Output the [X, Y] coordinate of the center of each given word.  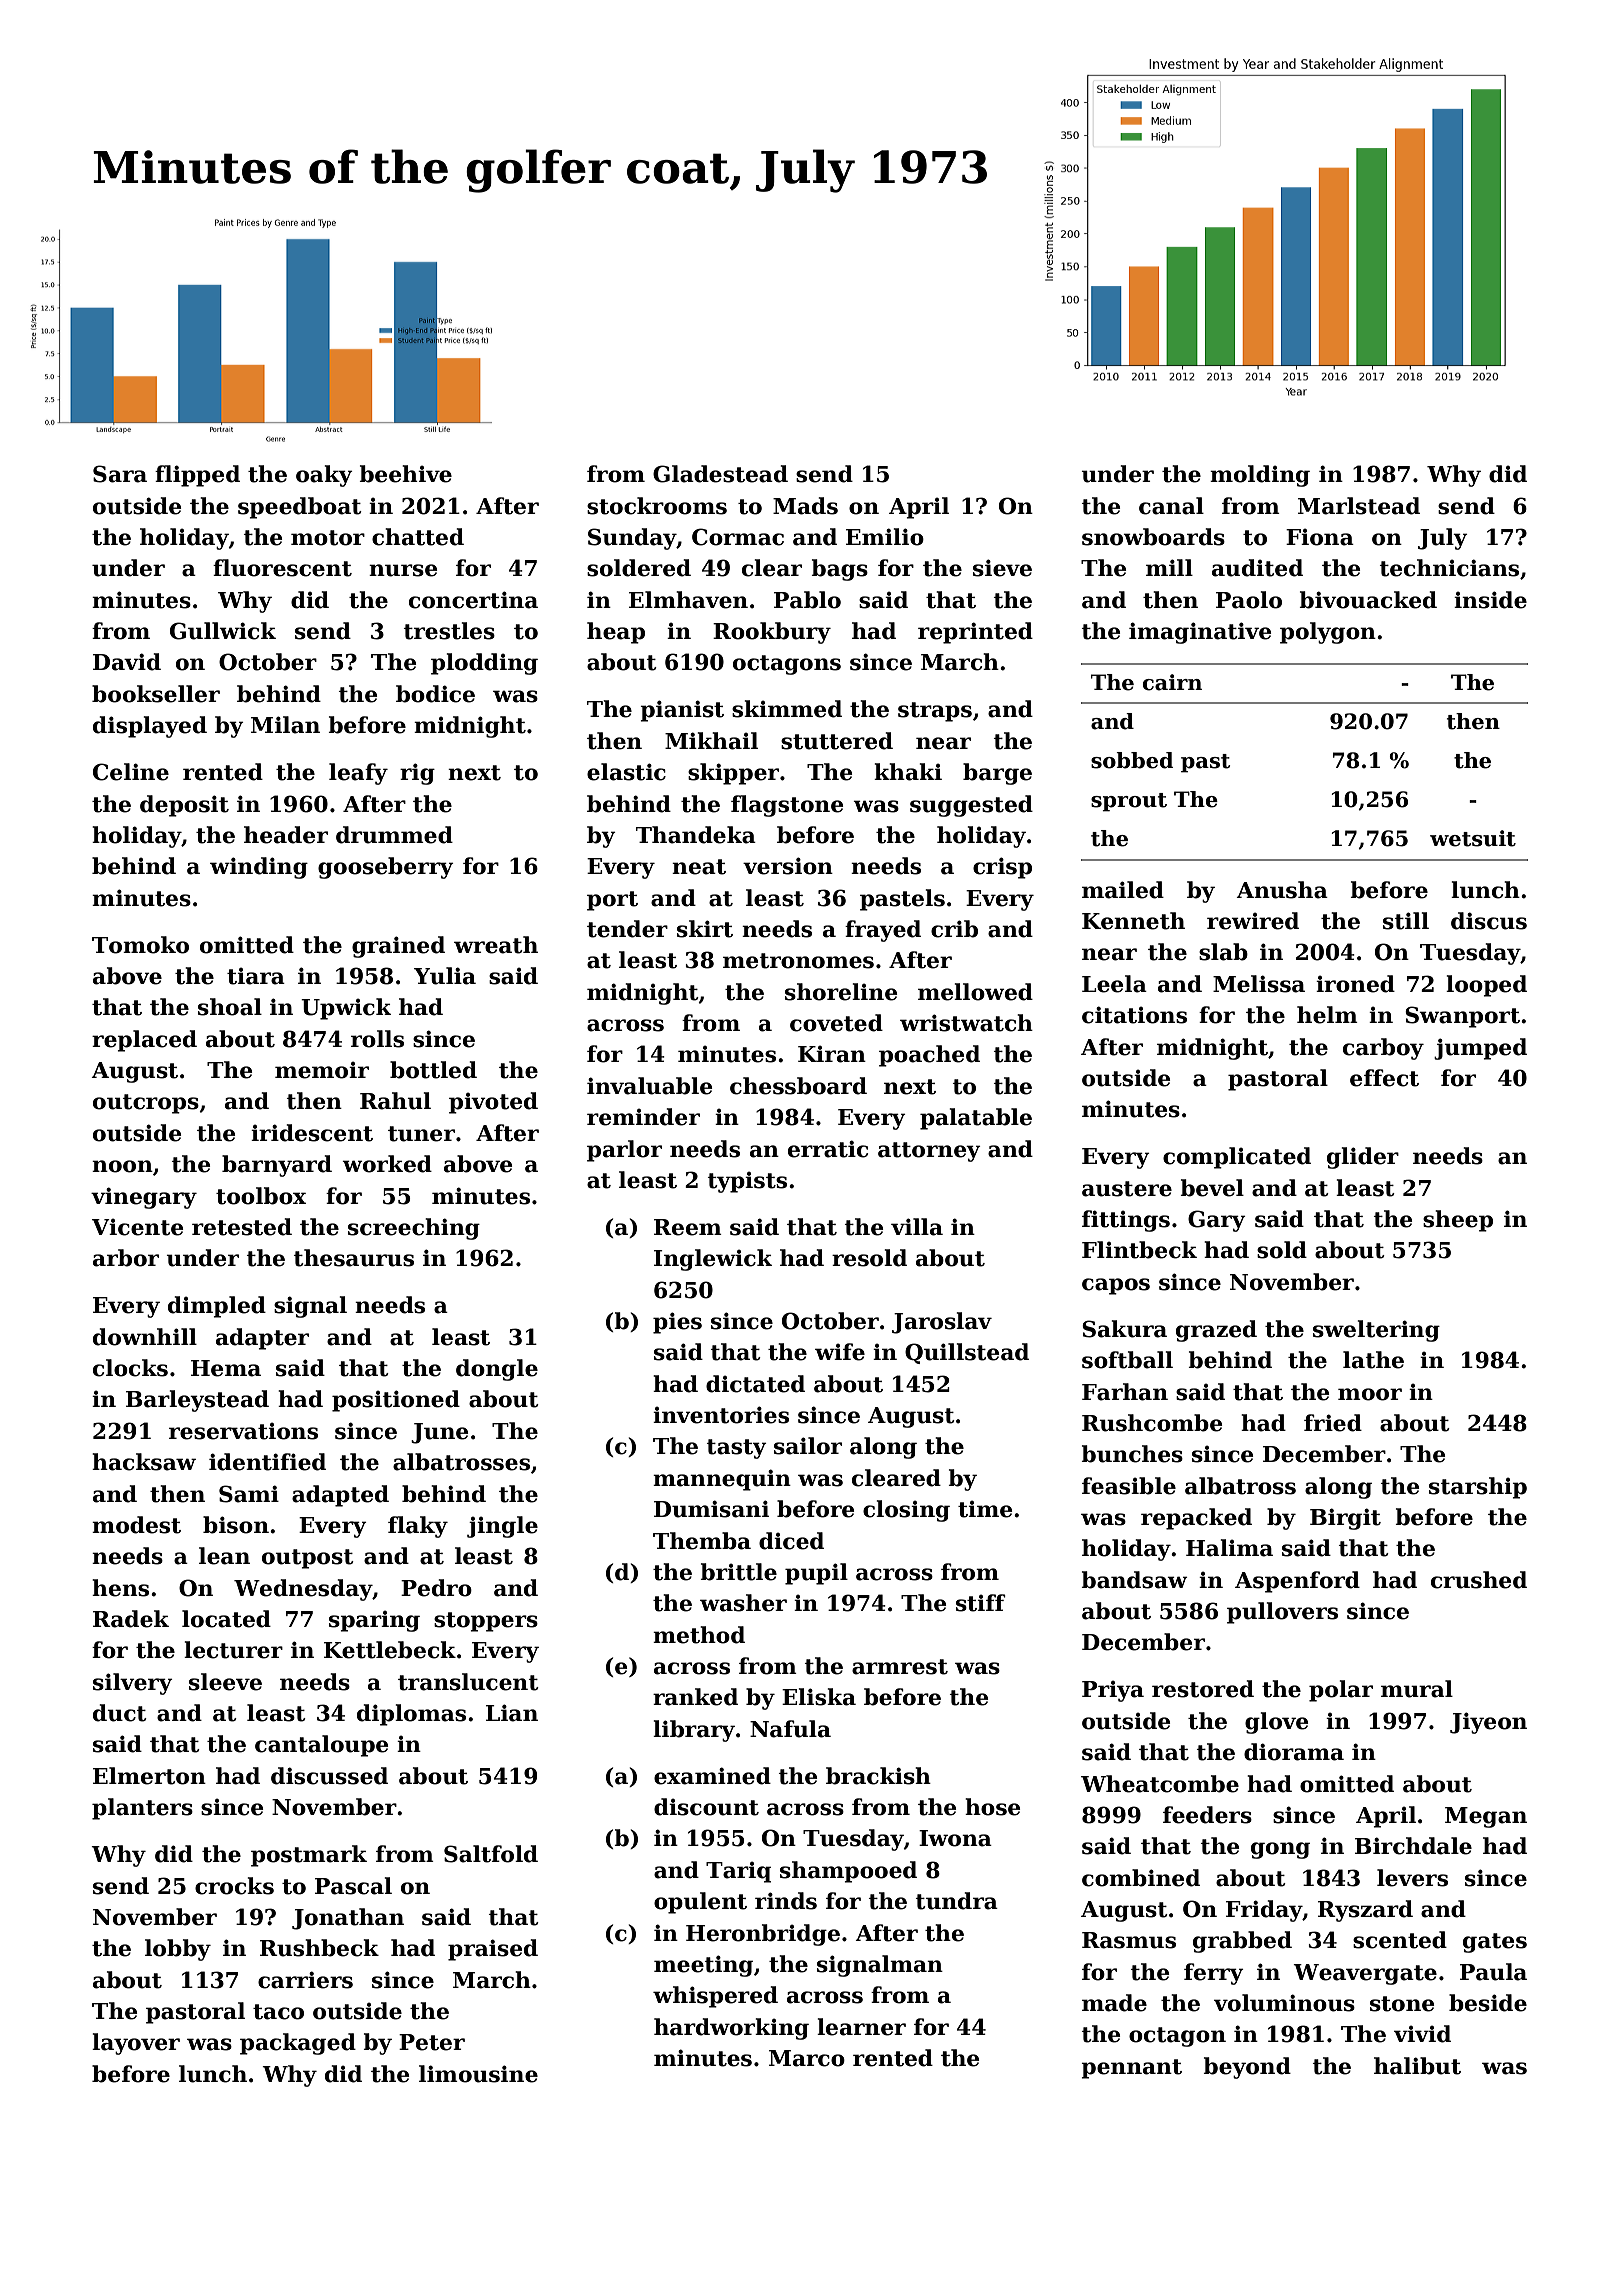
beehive [405, 474]
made [1114, 2003]
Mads [805, 506]
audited [1257, 568]
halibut [1417, 2066]
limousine [478, 2074]
